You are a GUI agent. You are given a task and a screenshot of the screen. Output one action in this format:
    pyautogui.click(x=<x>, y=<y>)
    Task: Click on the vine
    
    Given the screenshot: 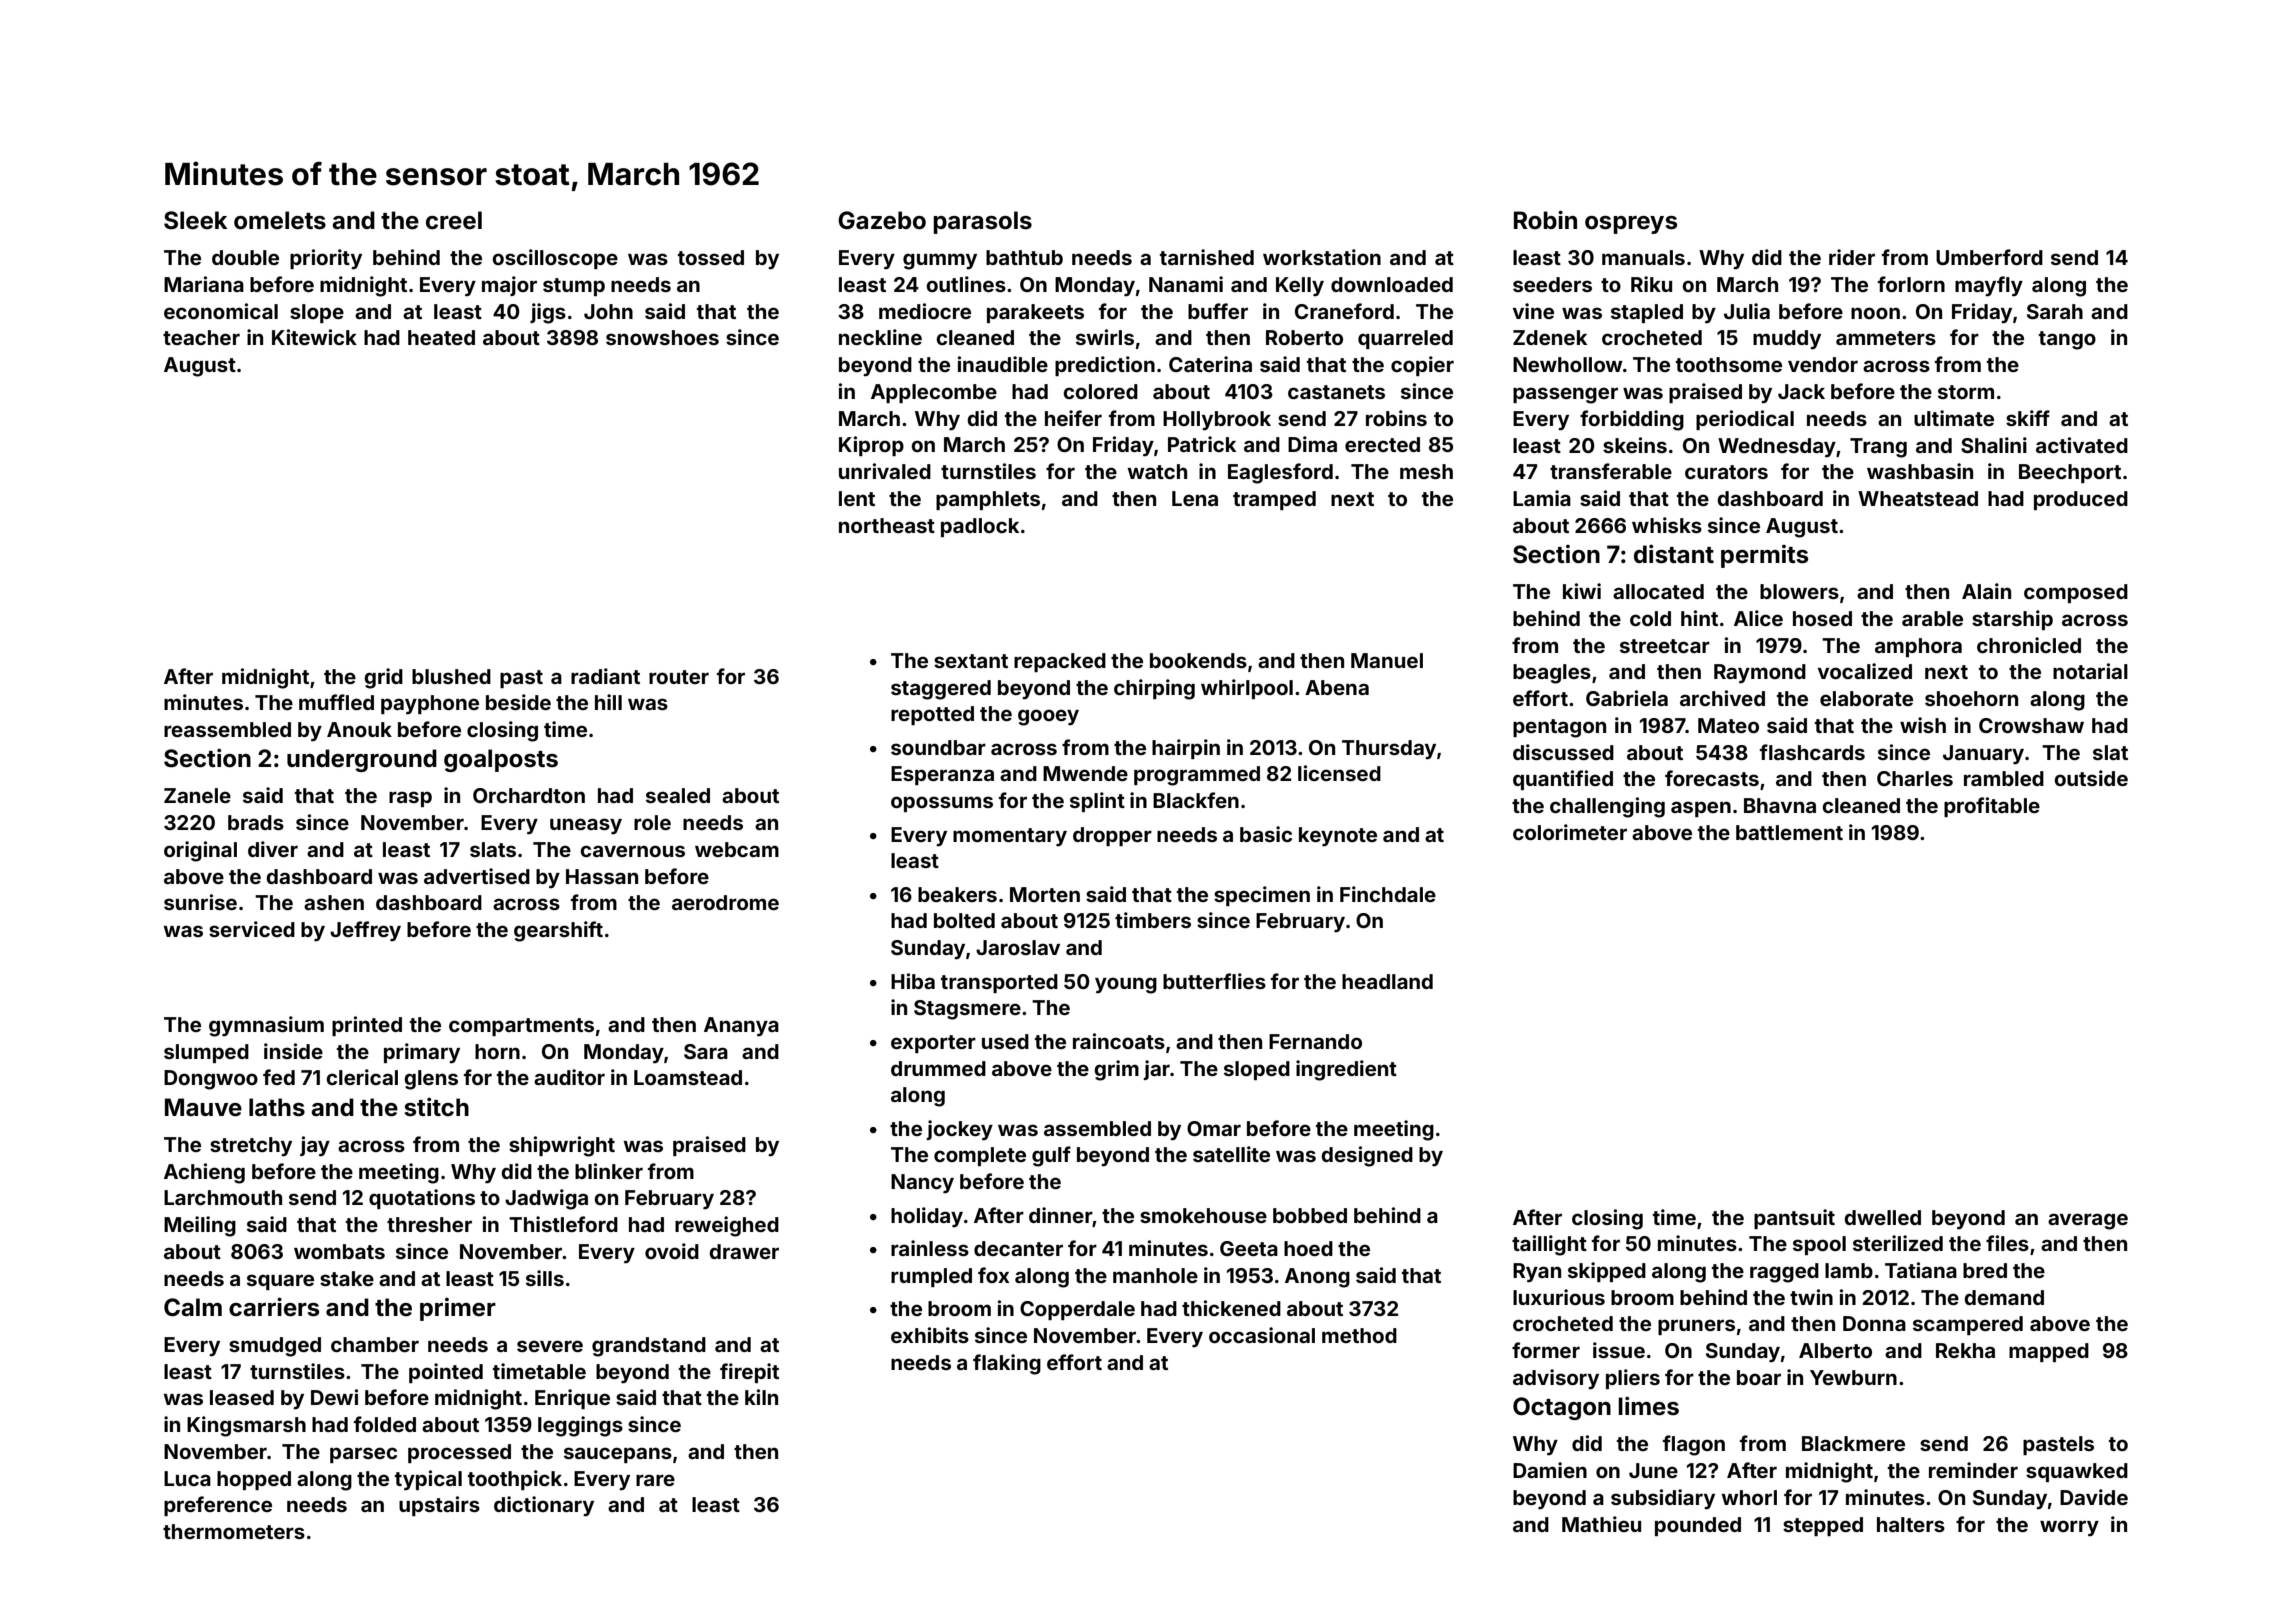 What is the action you would take?
    pyautogui.click(x=1533, y=311)
